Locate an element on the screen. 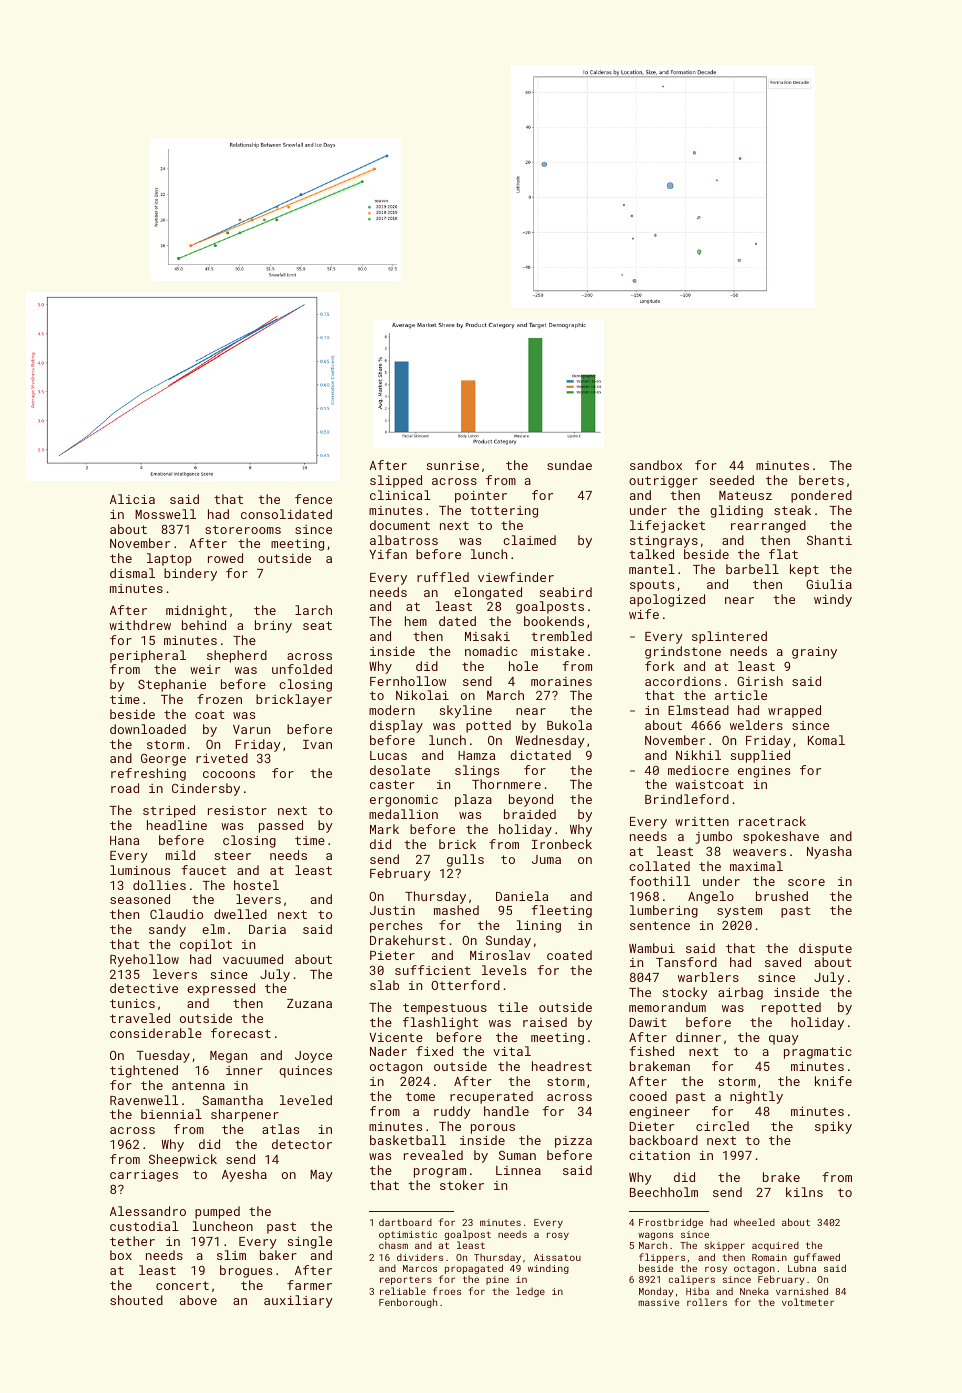  pragmatic is located at coordinates (818, 1053).
